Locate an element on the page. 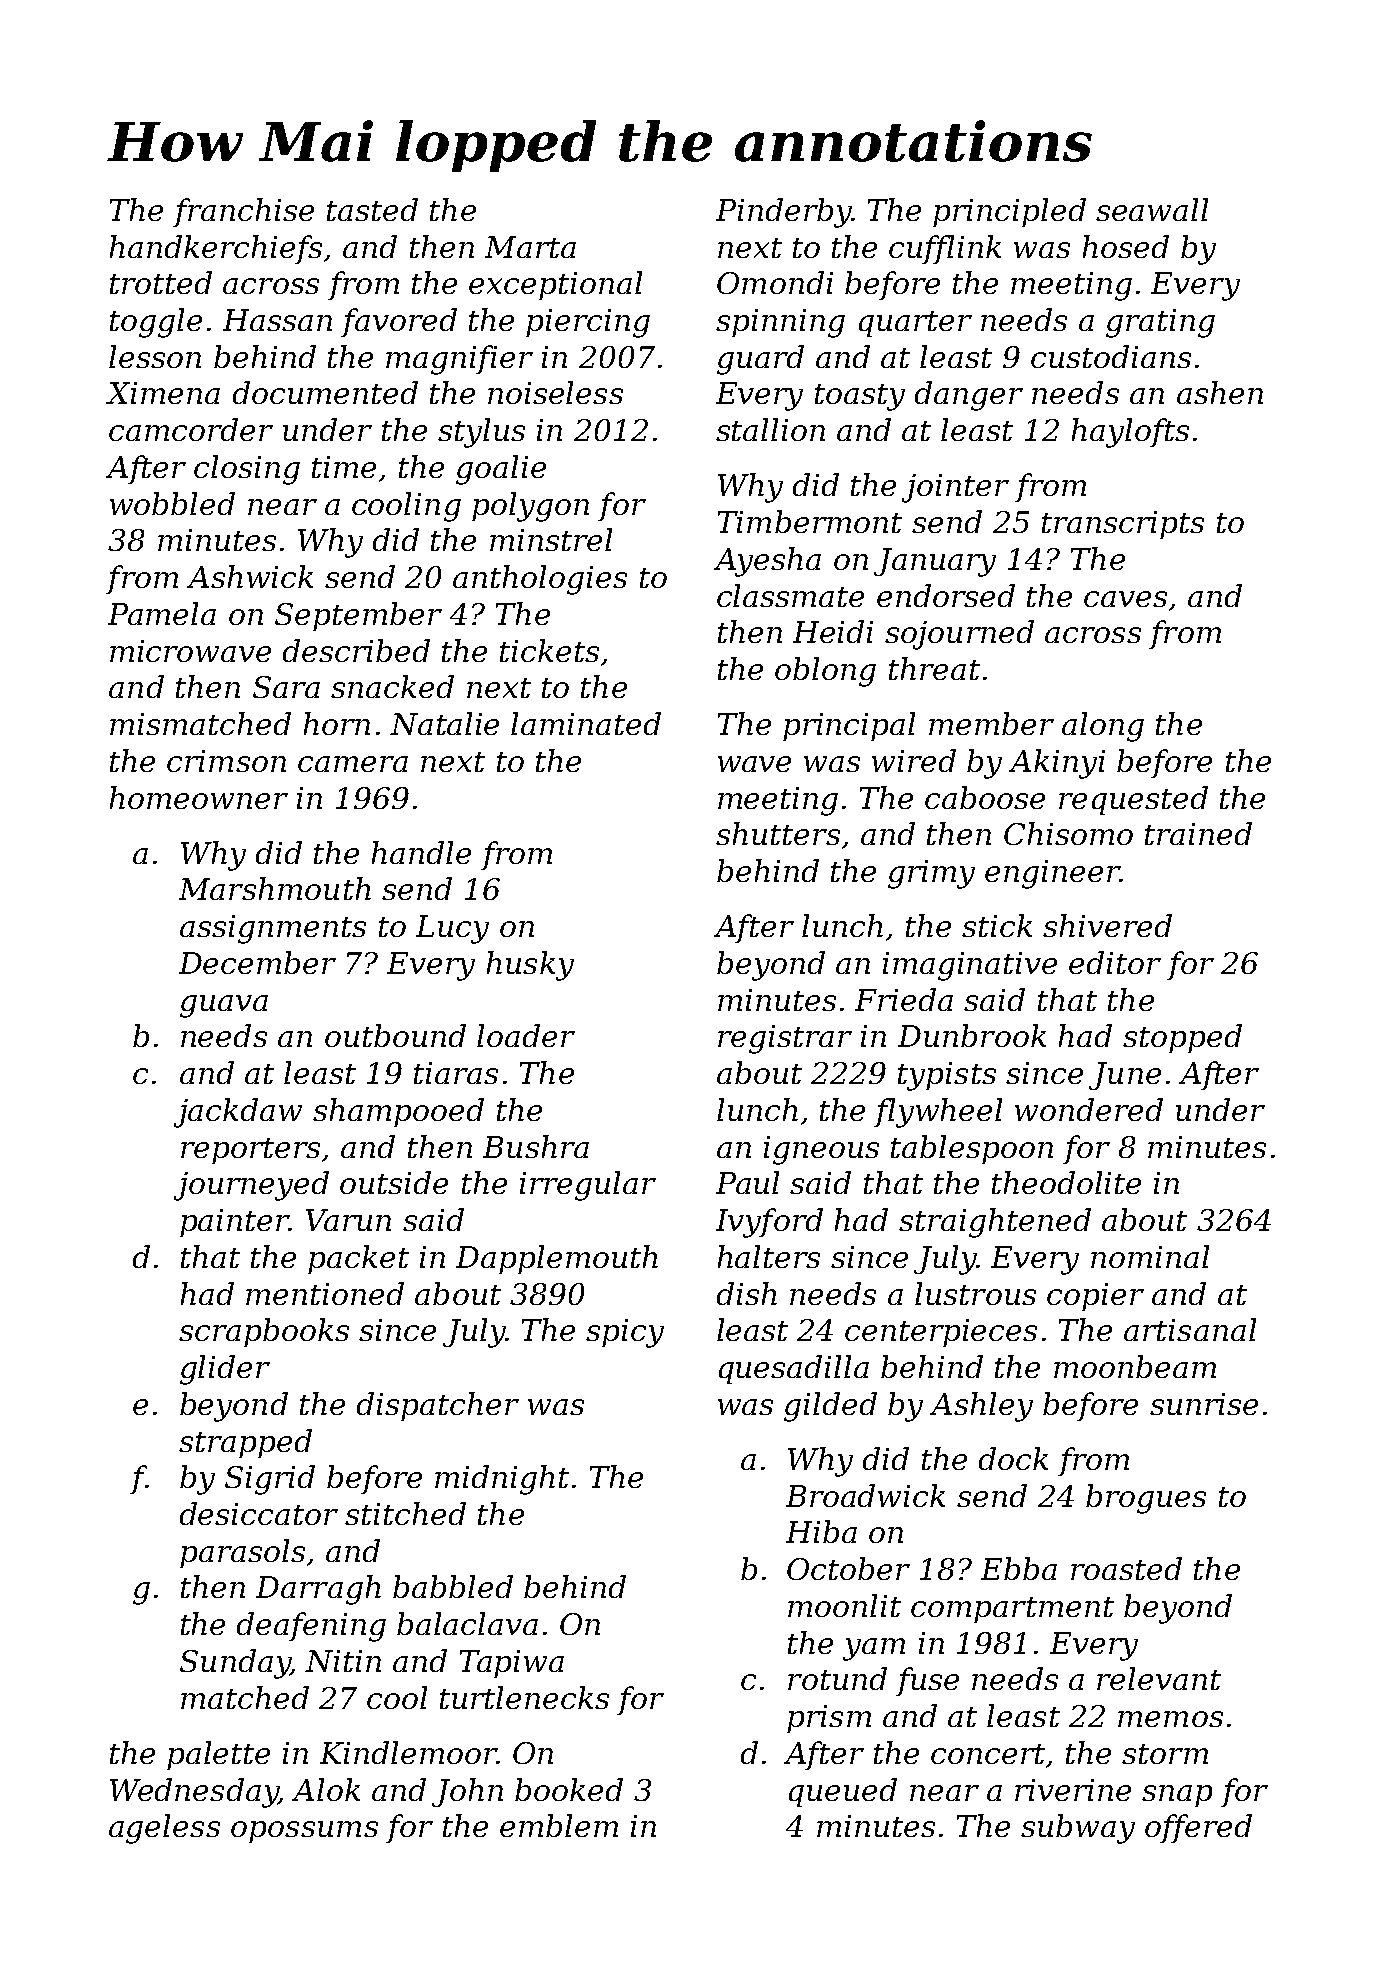 The height and width of the document is (1969, 1386). emblem is located at coordinates (559, 1825).
